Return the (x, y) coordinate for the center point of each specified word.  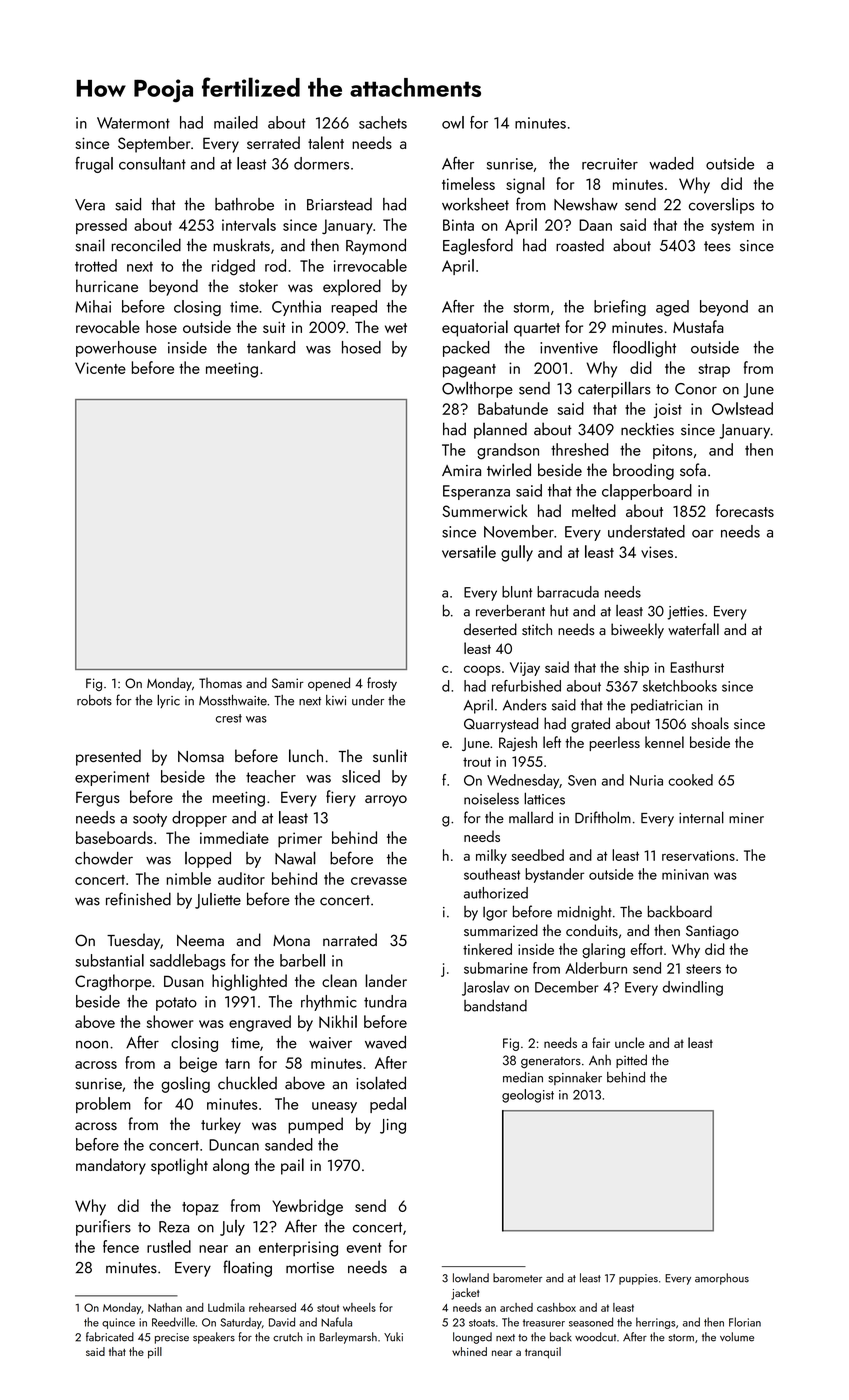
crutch (288, 1337)
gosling (185, 1084)
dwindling (693, 988)
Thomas (220, 683)
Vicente (100, 368)
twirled (509, 469)
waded (671, 163)
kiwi (336, 700)
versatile (469, 551)
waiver (330, 1043)
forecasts (745, 510)
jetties (686, 613)
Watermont (133, 123)
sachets (383, 122)
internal (701, 817)
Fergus (98, 799)
